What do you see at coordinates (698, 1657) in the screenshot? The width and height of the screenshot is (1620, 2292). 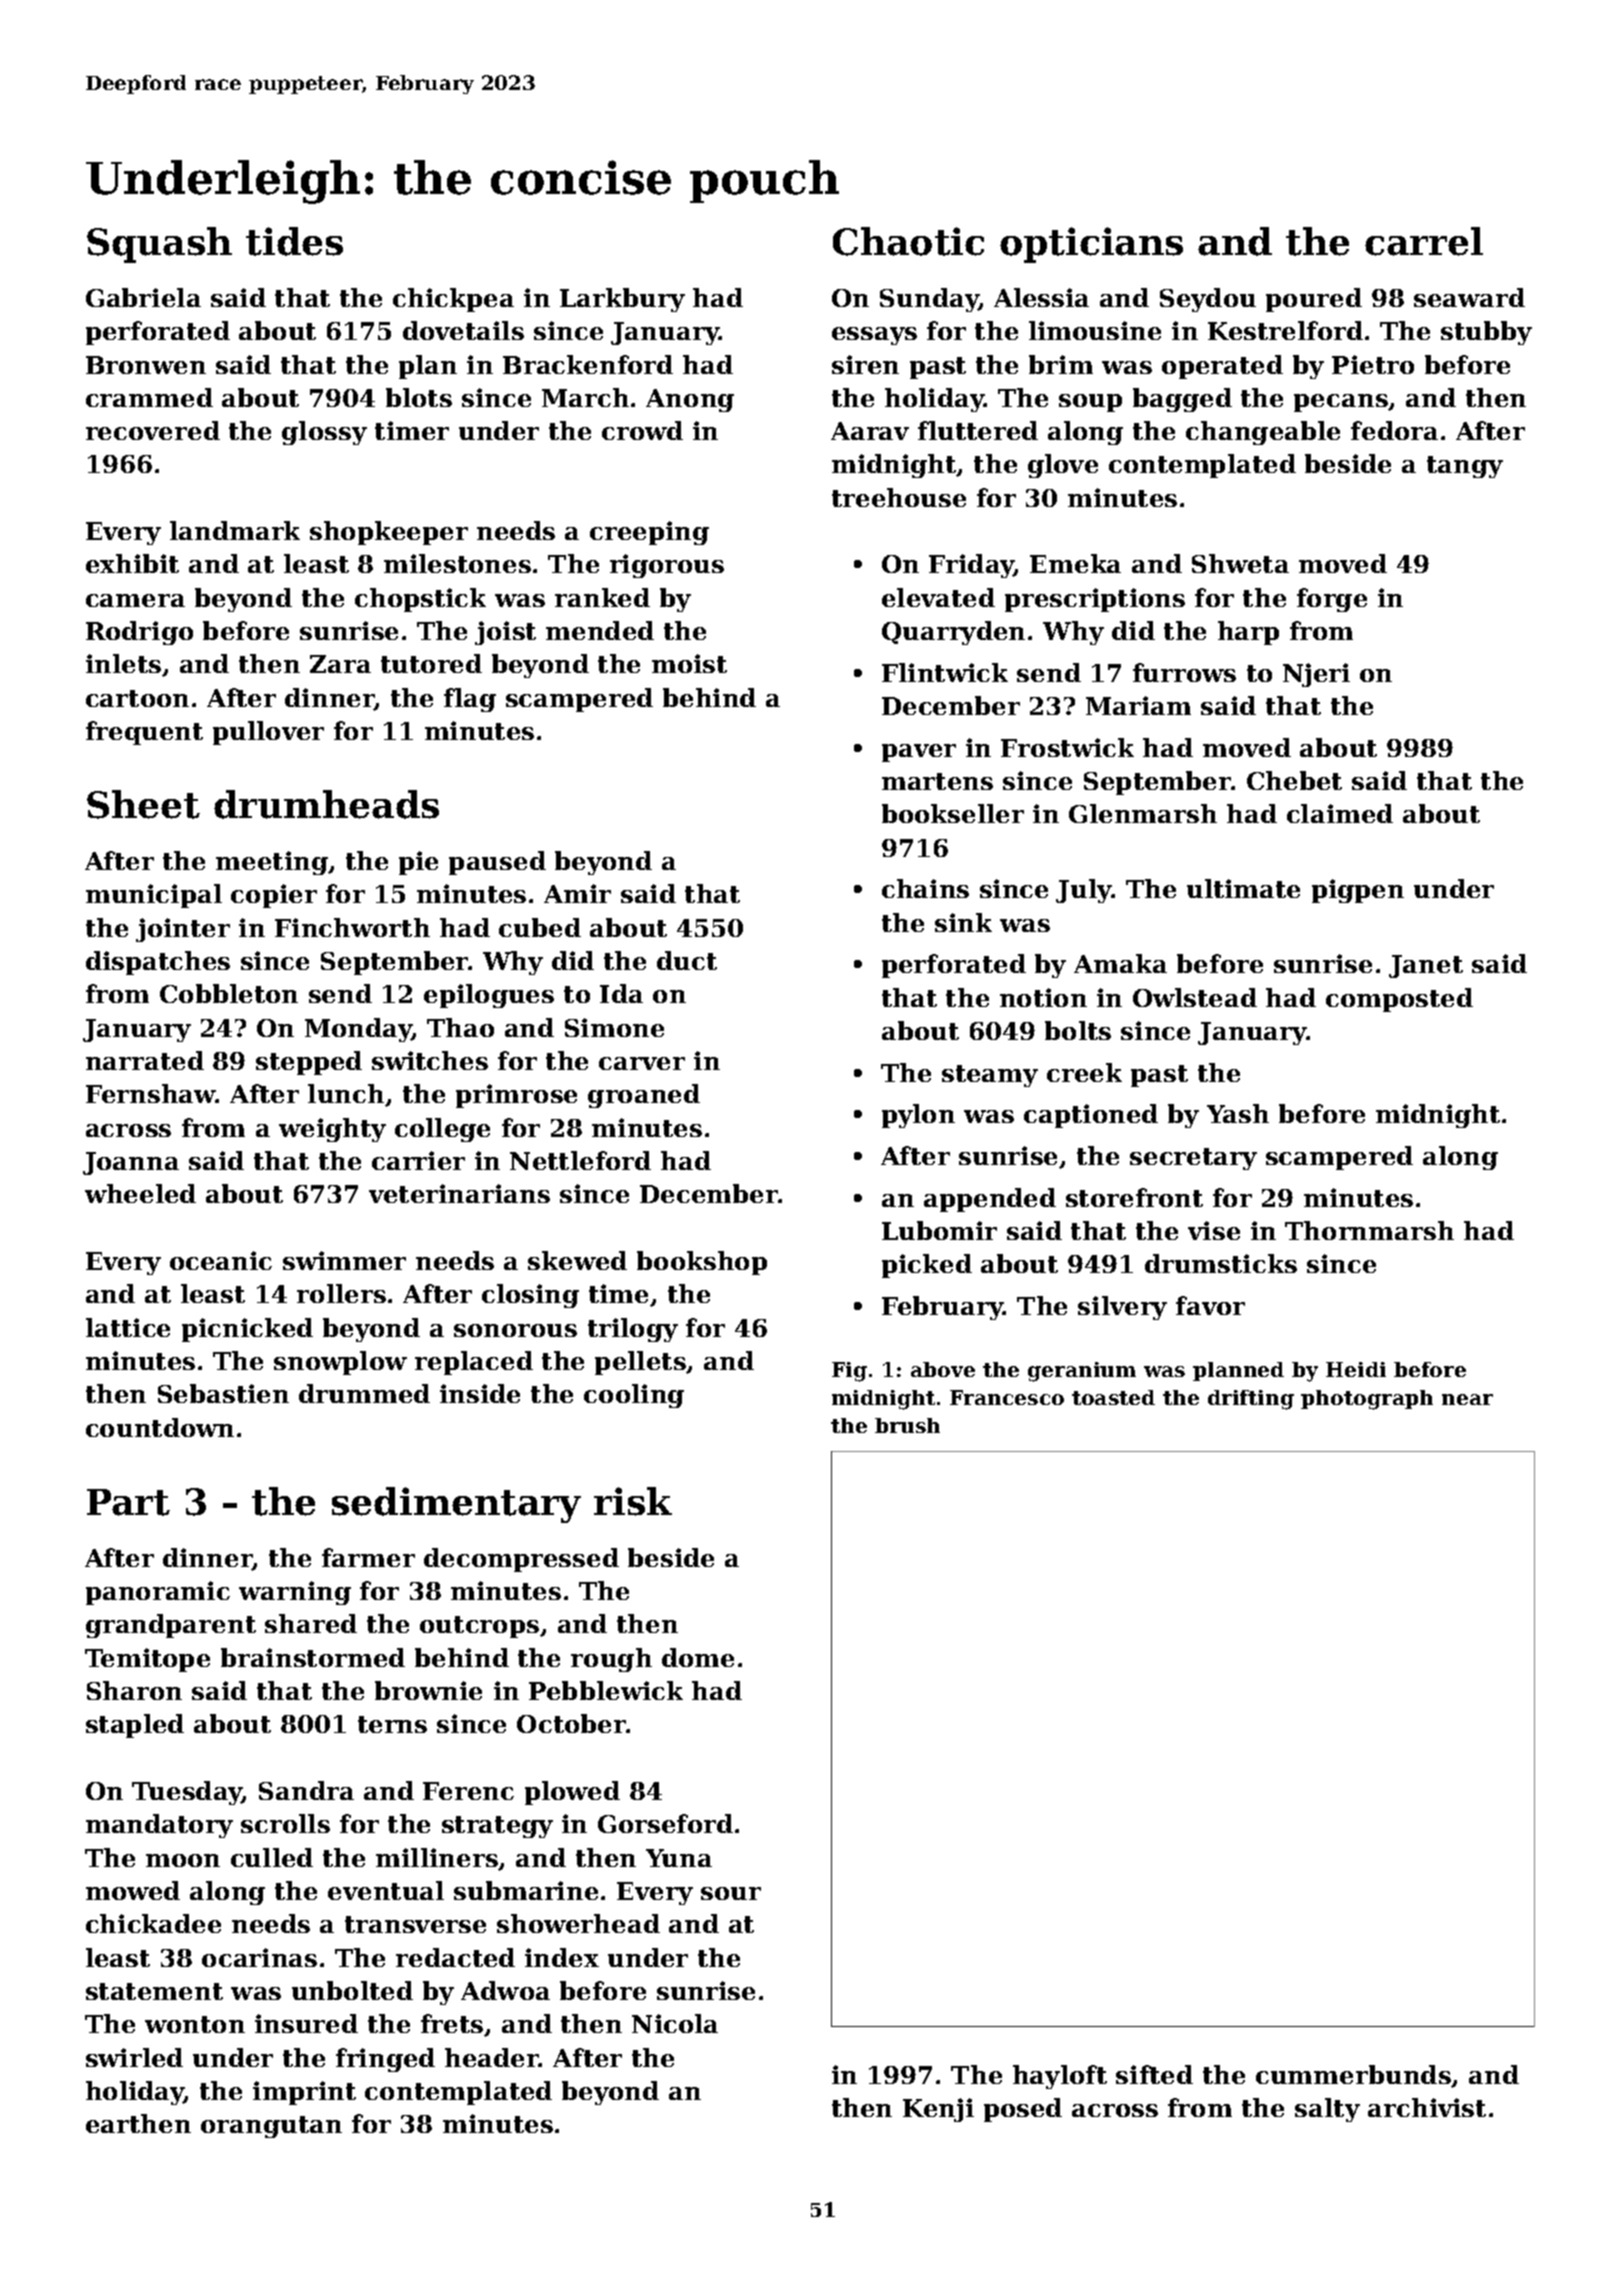 I see `dome` at bounding box center [698, 1657].
